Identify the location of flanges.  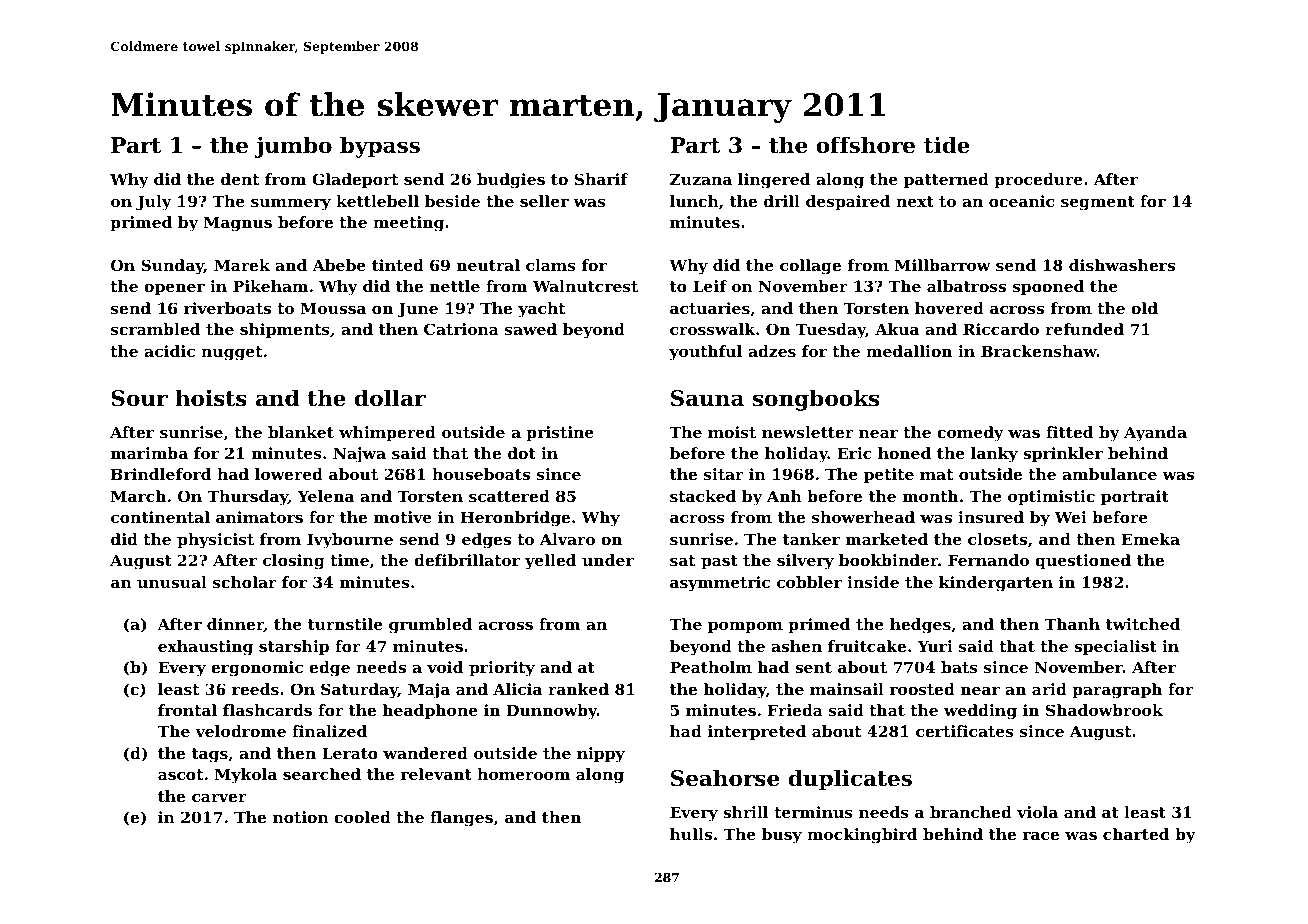
(461, 819).
